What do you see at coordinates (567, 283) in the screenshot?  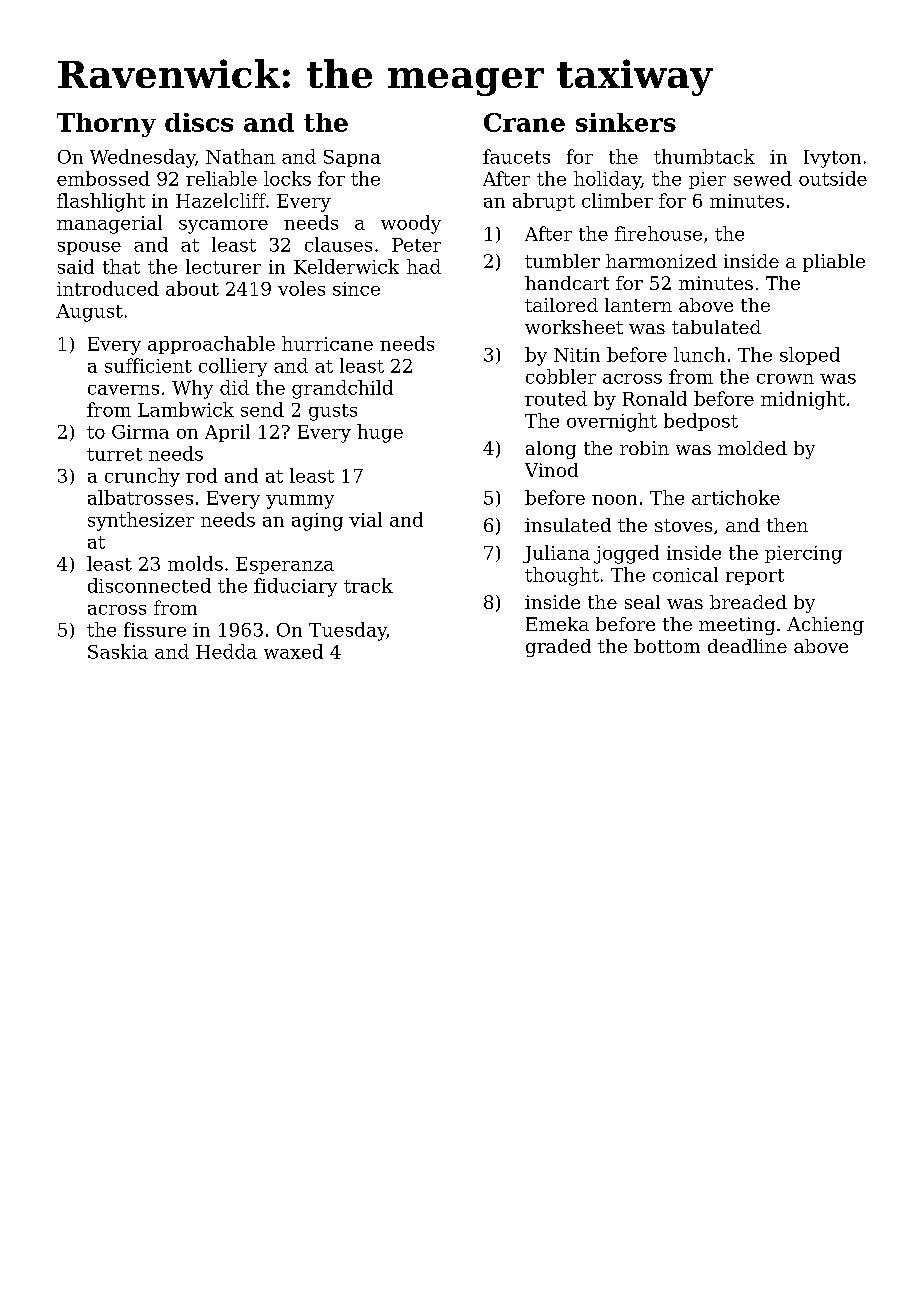 I see `handcart` at bounding box center [567, 283].
